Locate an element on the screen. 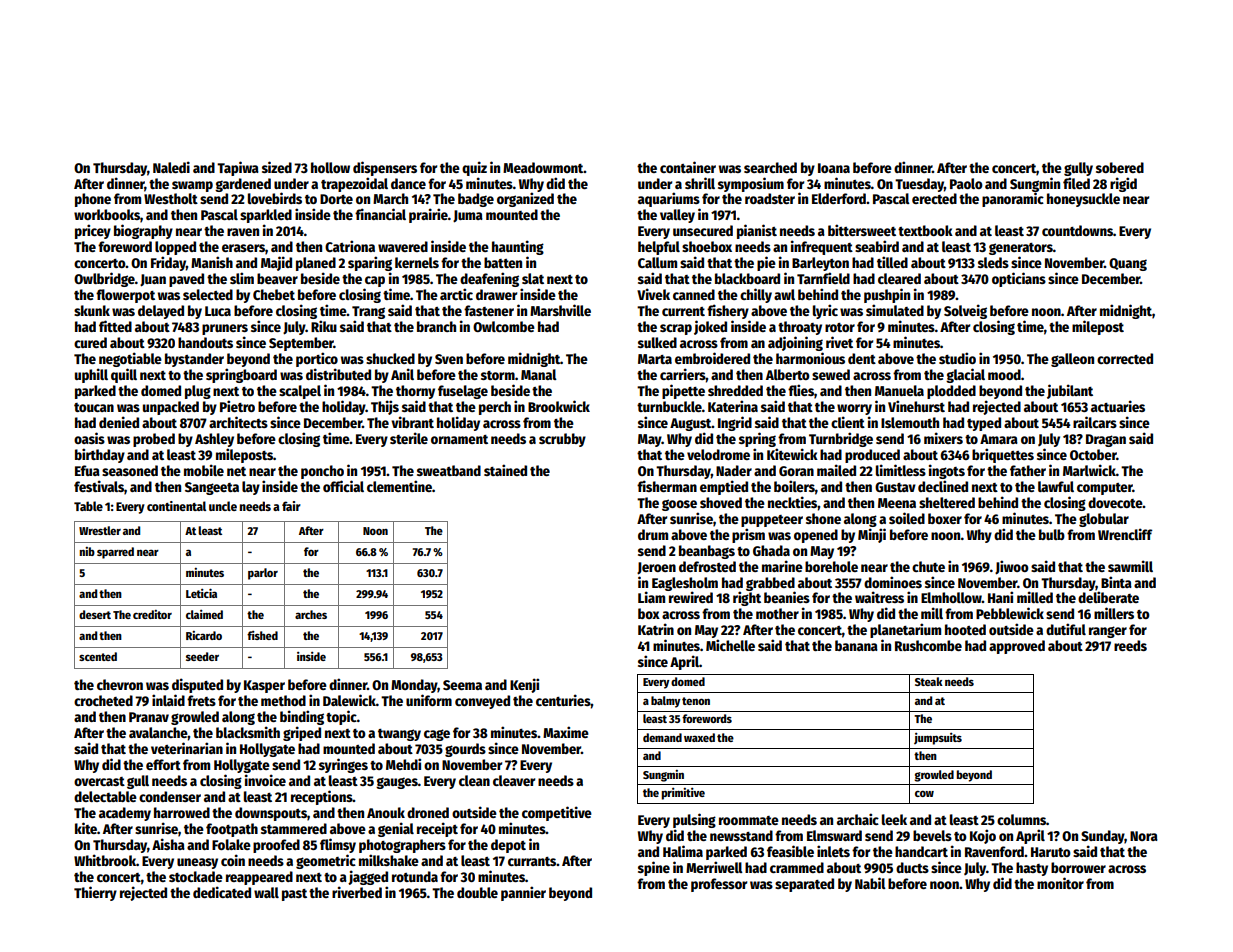 Image resolution: width=1233 pixels, height=952 pixels. opticians is located at coordinates (1019, 279).
